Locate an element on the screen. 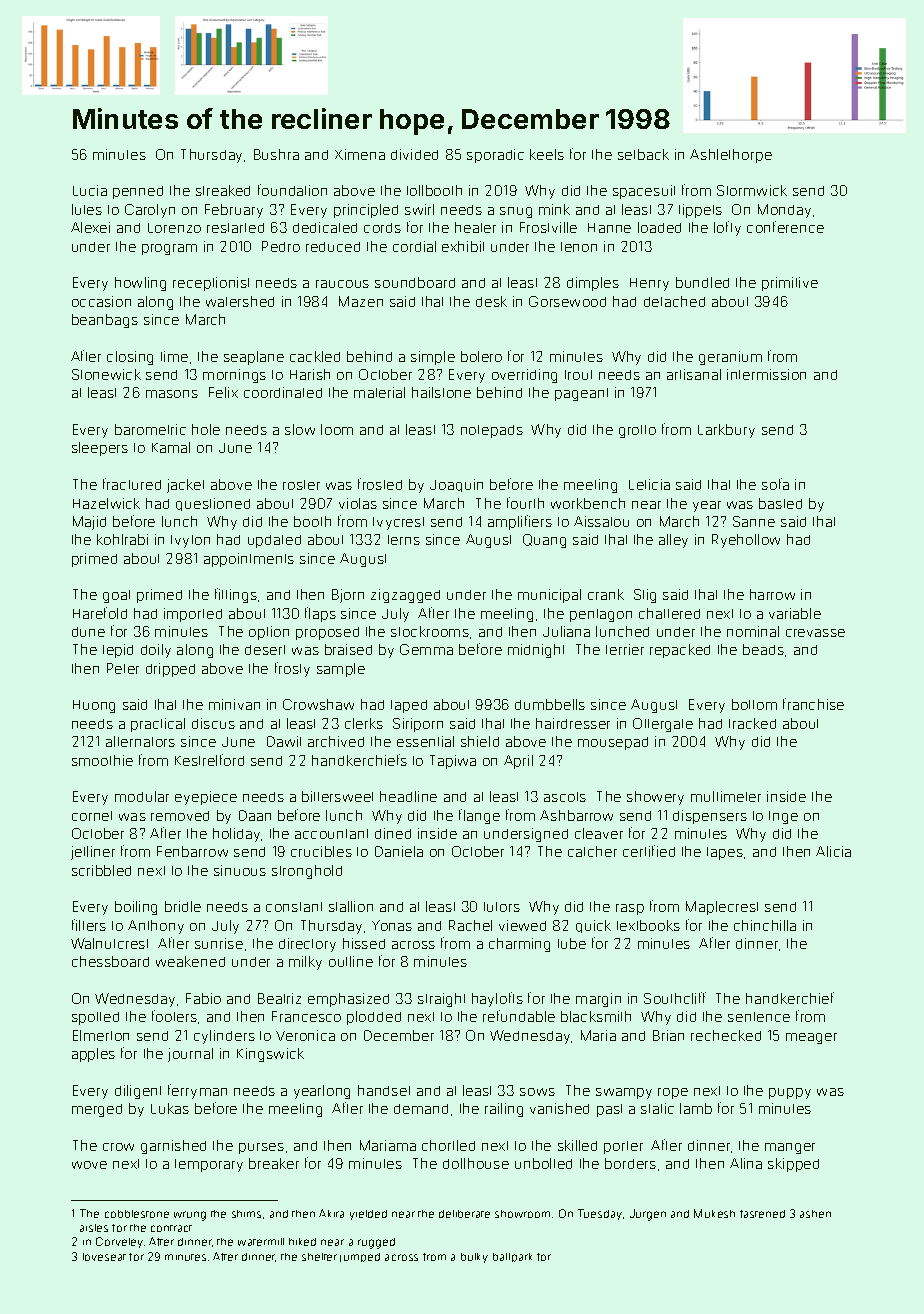 This screenshot has width=924, height=1314. taped is located at coordinates (409, 706).
